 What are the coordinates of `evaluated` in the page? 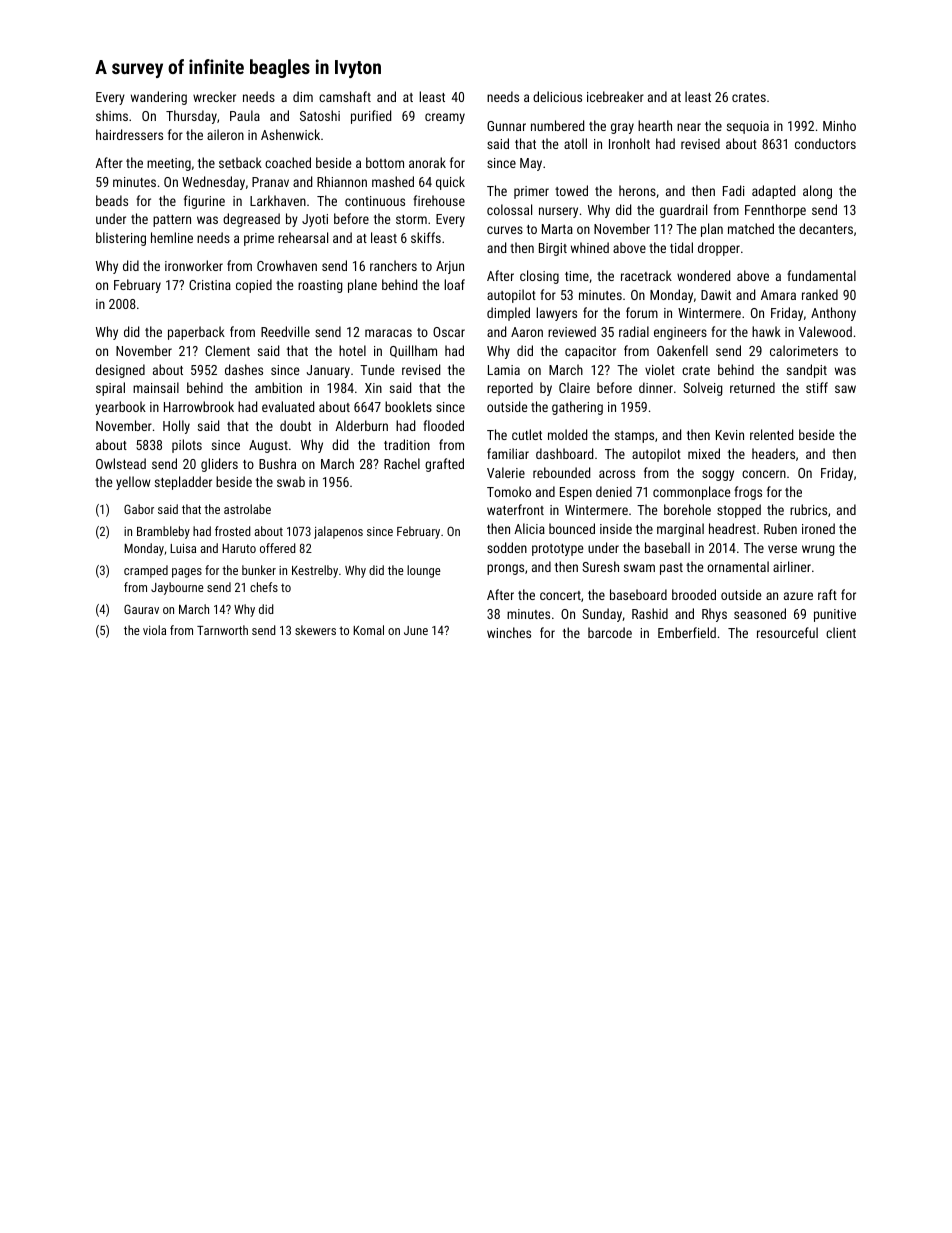 It's located at (288, 406).
